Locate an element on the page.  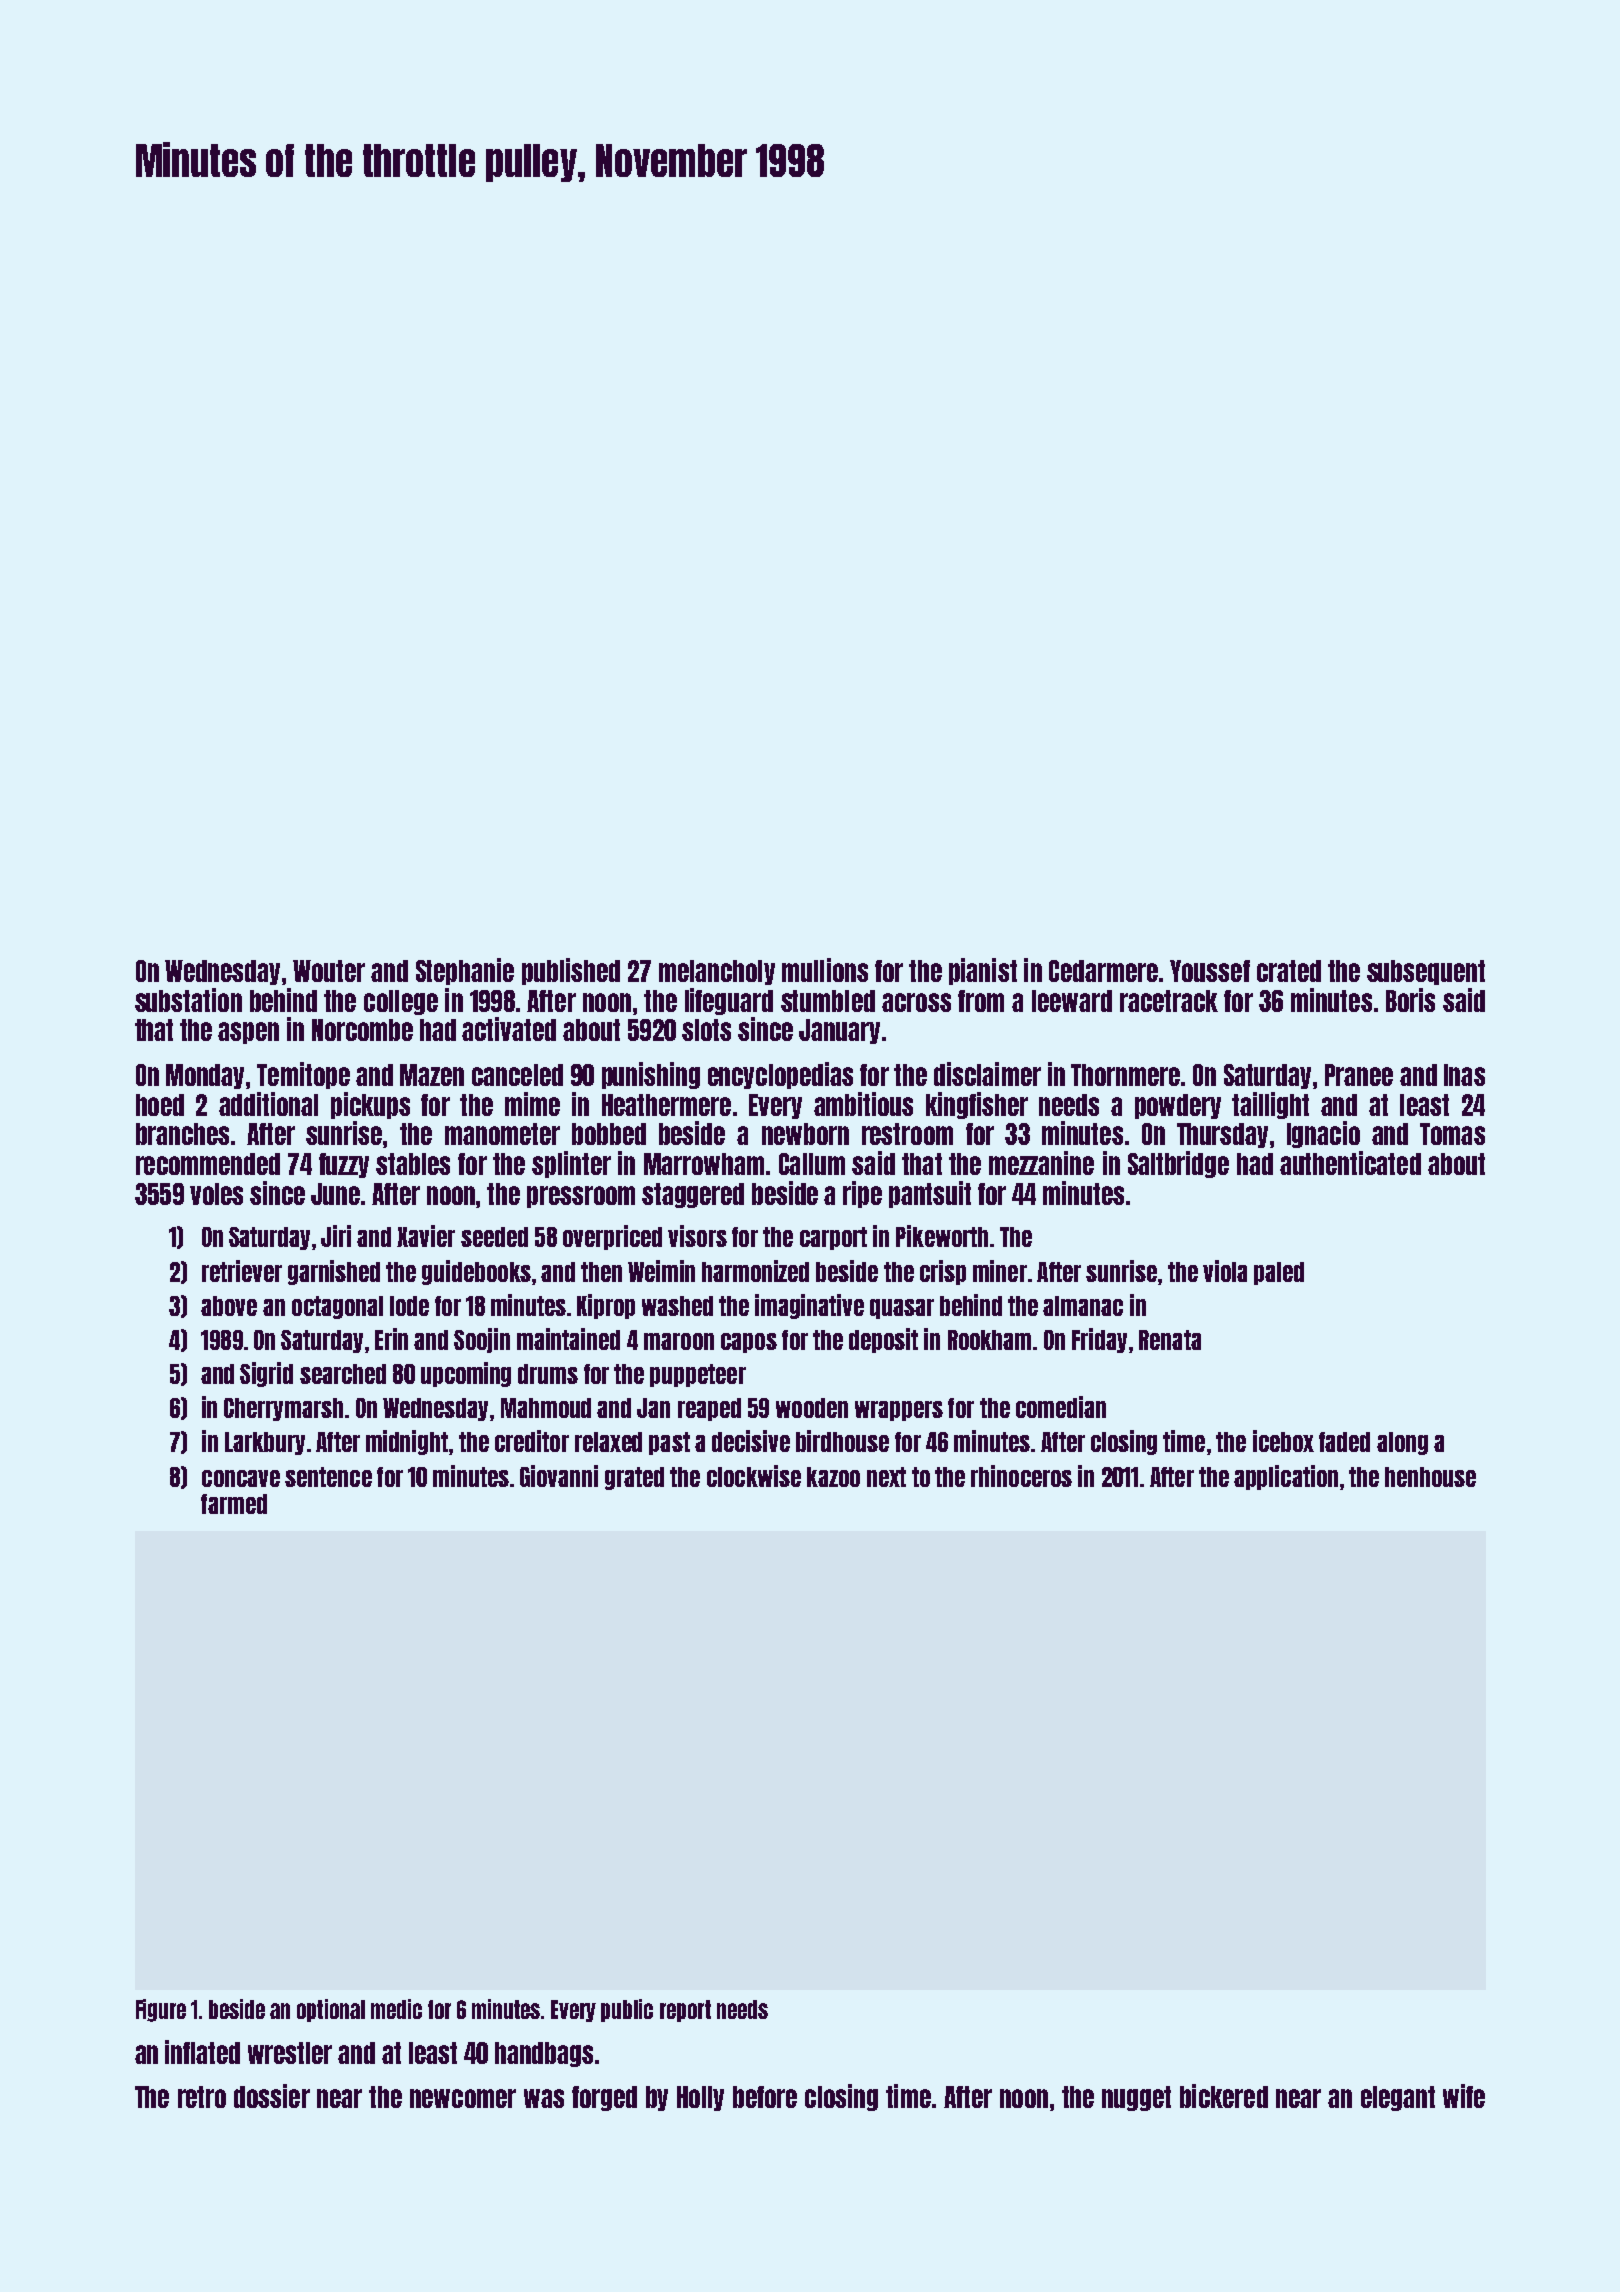
next is located at coordinates (886, 1477).
